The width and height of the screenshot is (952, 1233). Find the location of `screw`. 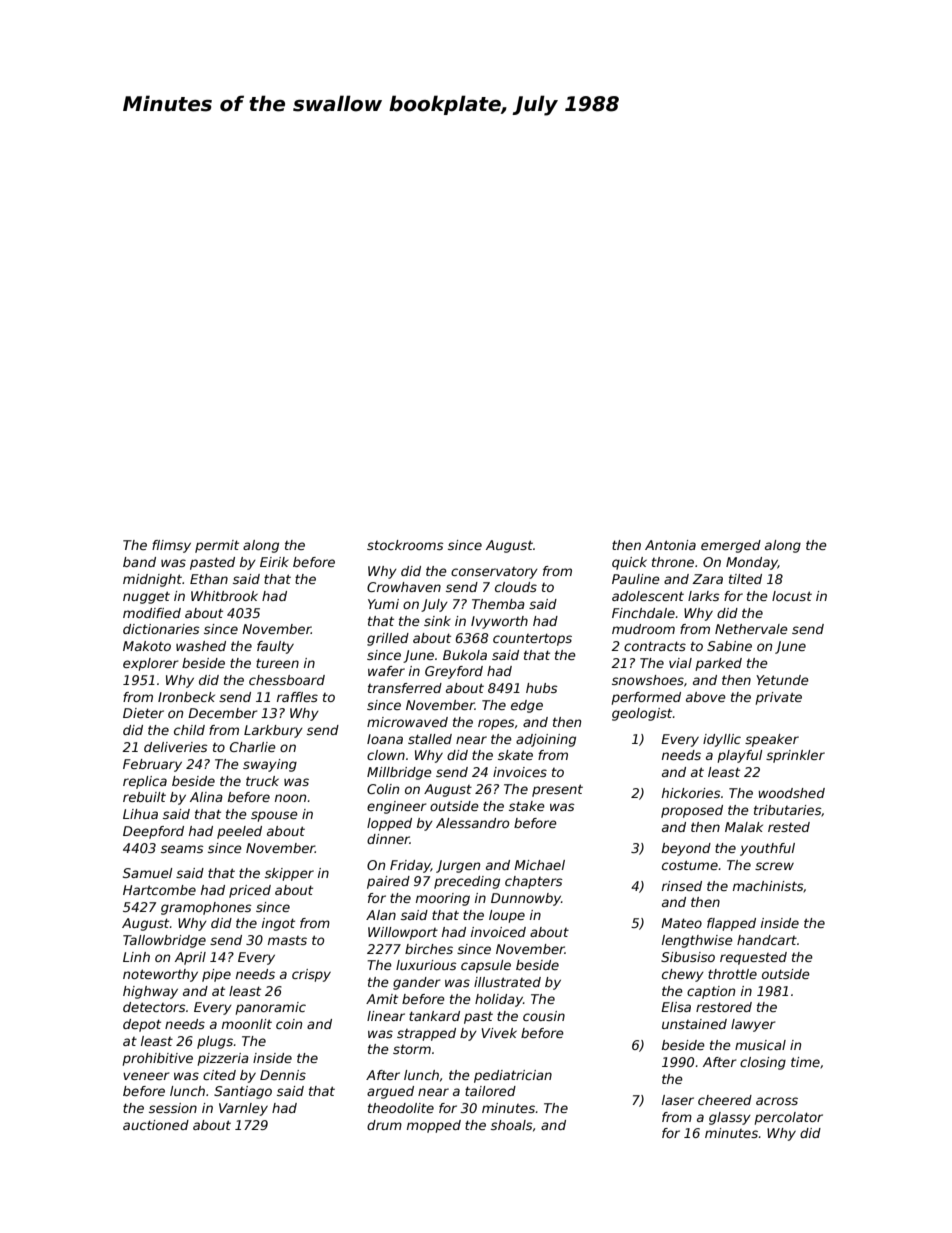

screw is located at coordinates (774, 866).
